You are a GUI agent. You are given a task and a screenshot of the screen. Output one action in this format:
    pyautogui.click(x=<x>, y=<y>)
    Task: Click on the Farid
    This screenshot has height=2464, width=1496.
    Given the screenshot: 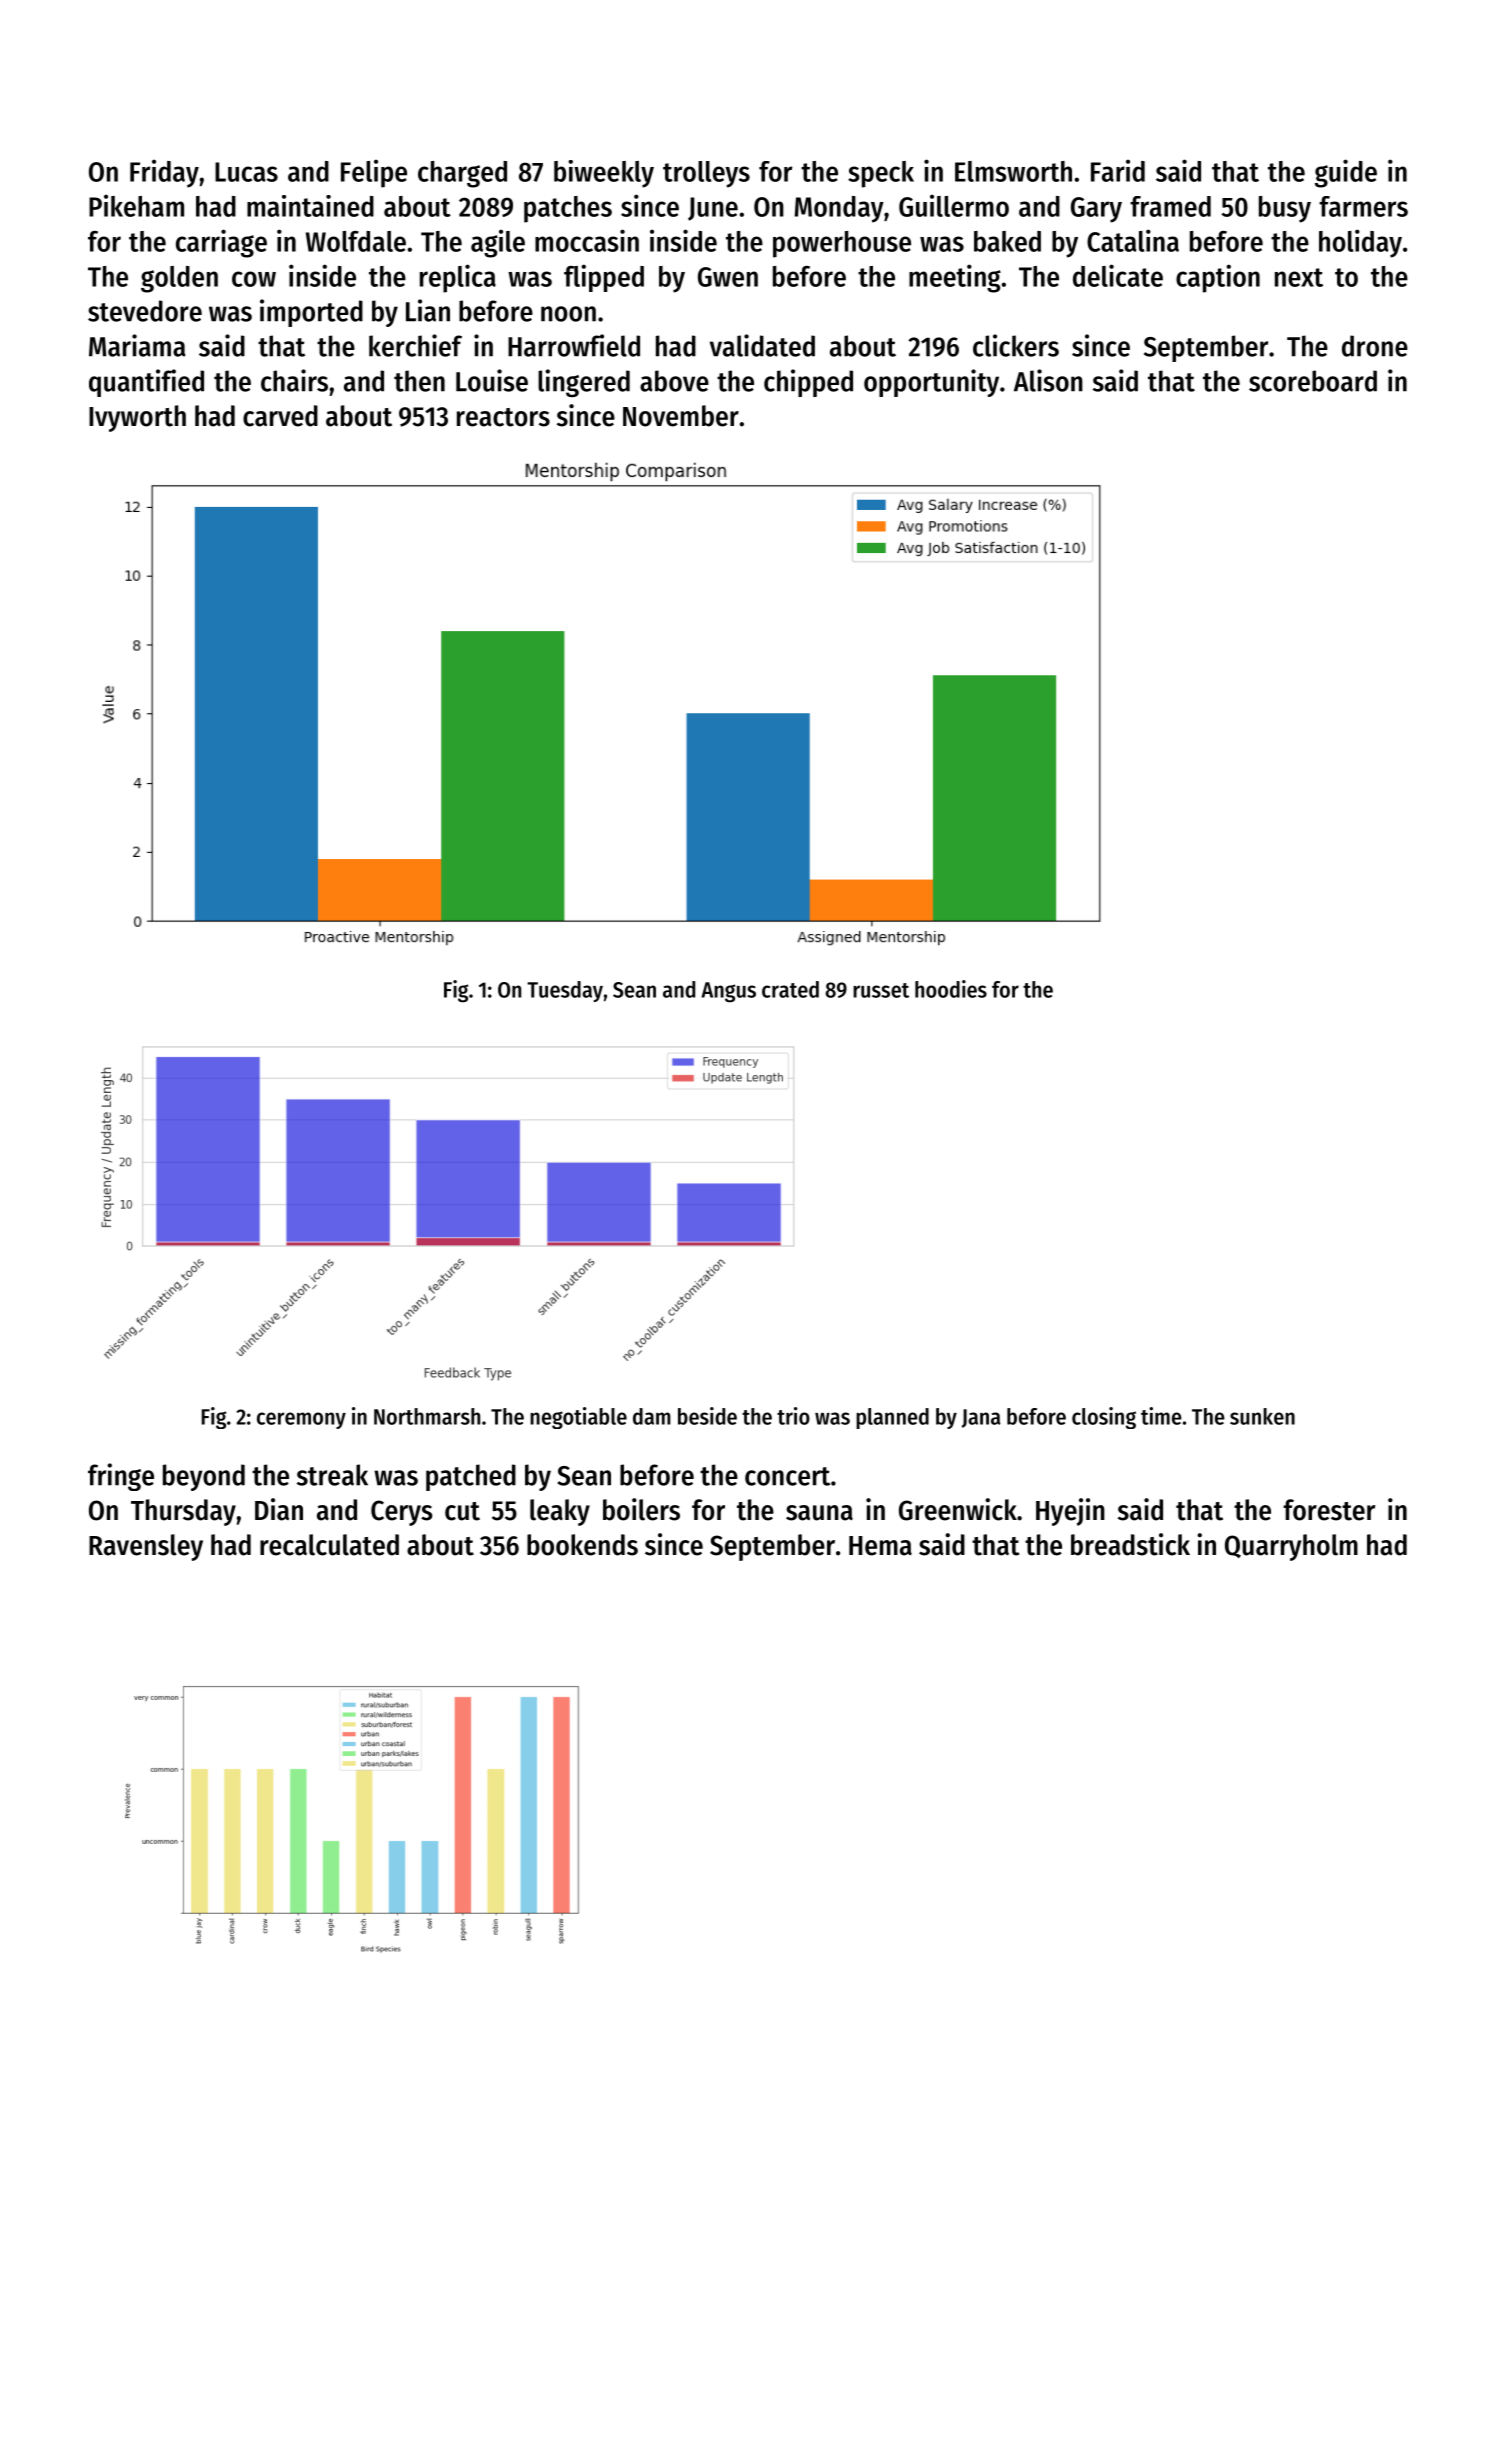 What is the action you would take?
    pyautogui.click(x=1118, y=170)
